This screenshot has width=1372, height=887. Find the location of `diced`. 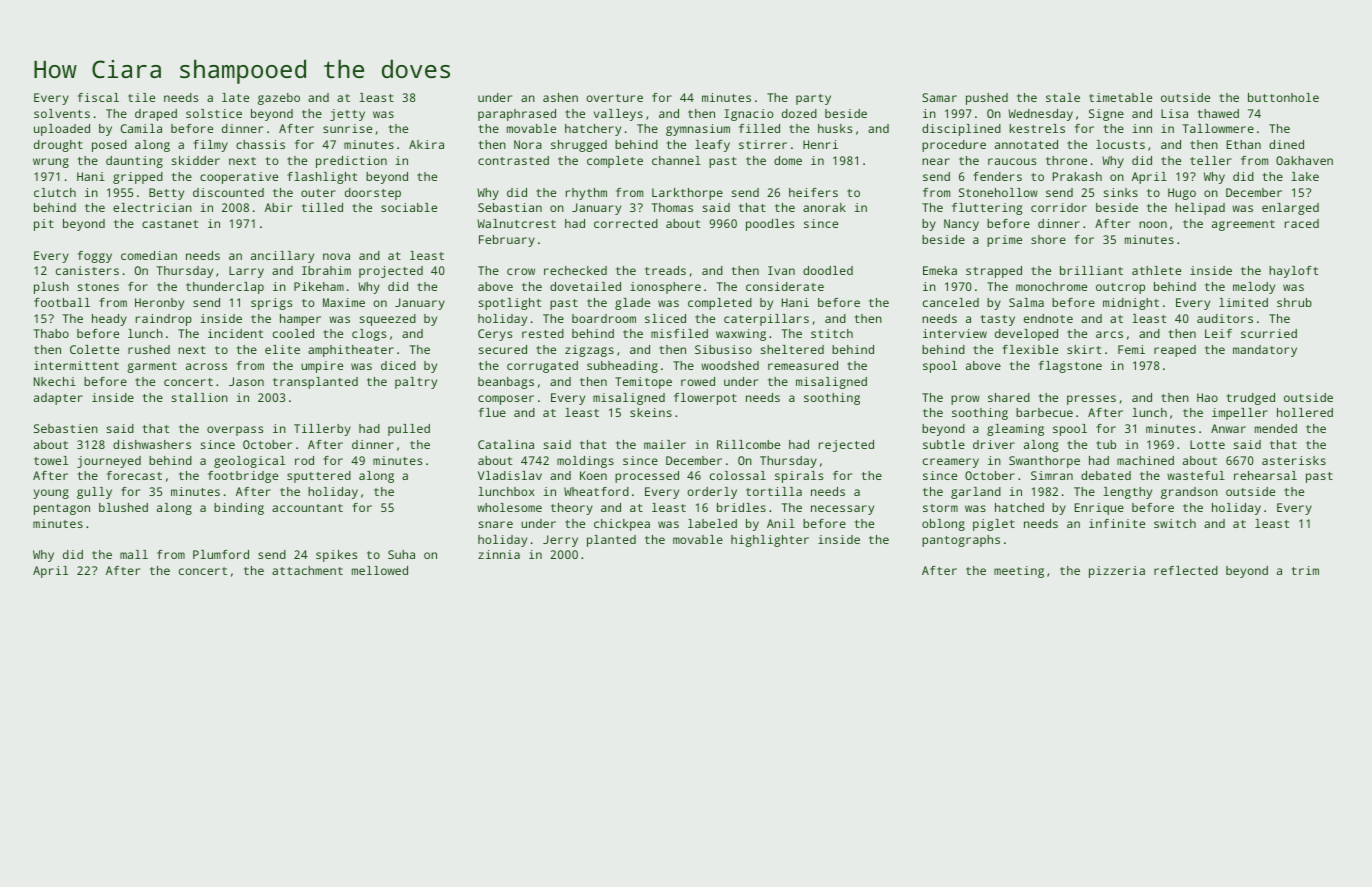

diced is located at coordinates (398, 365).
